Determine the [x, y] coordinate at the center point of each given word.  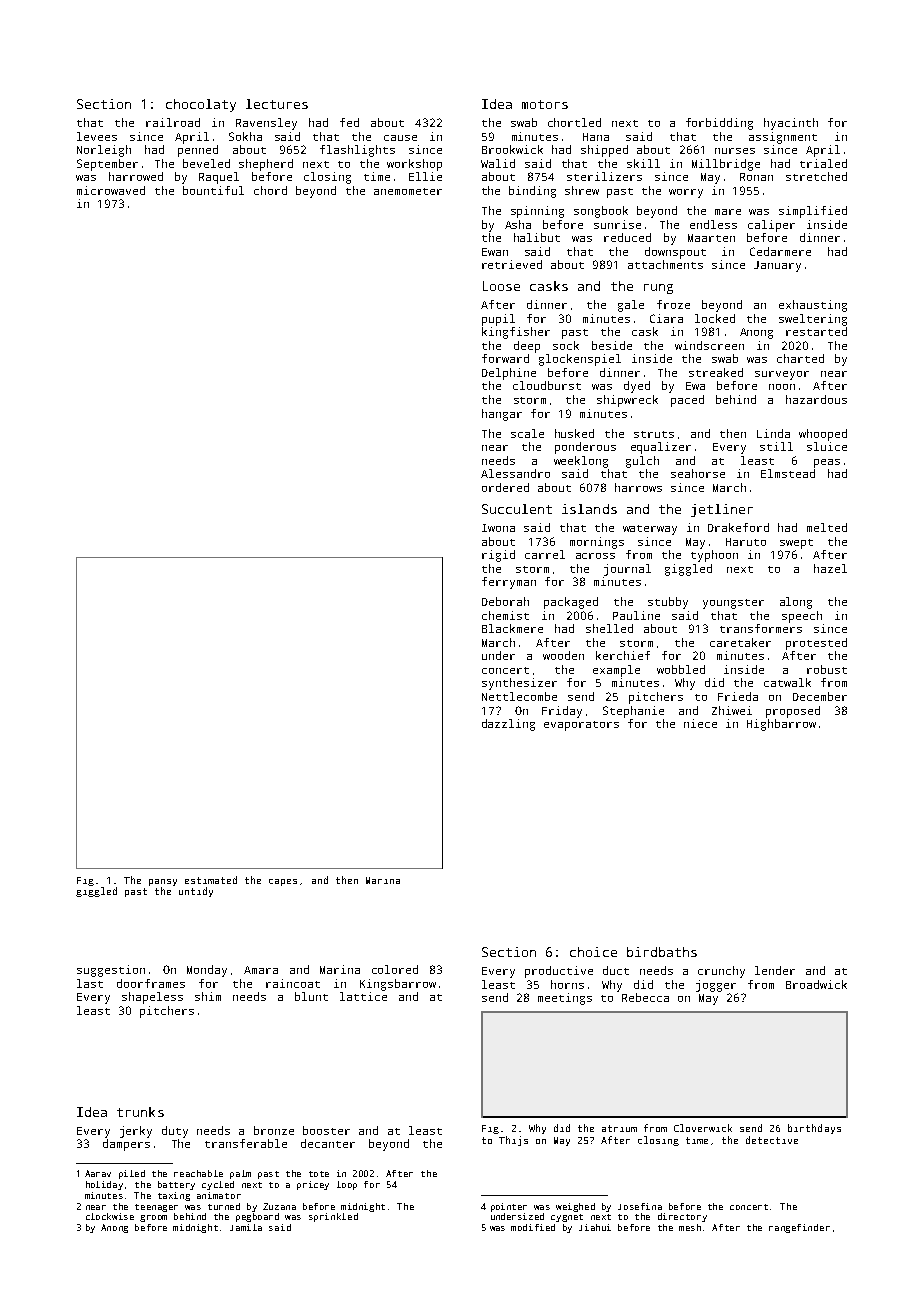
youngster [733, 604]
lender [775, 970]
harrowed [136, 176]
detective [772, 1140]
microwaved [111, 190]
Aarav [98, 1173]
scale [527, 433]
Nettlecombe [519, 696]
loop [347, 1185]
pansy [163, 882]
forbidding [719, 124]
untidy [196, 892]
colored [395, 969]
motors [545, 104]
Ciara [666, 318]
